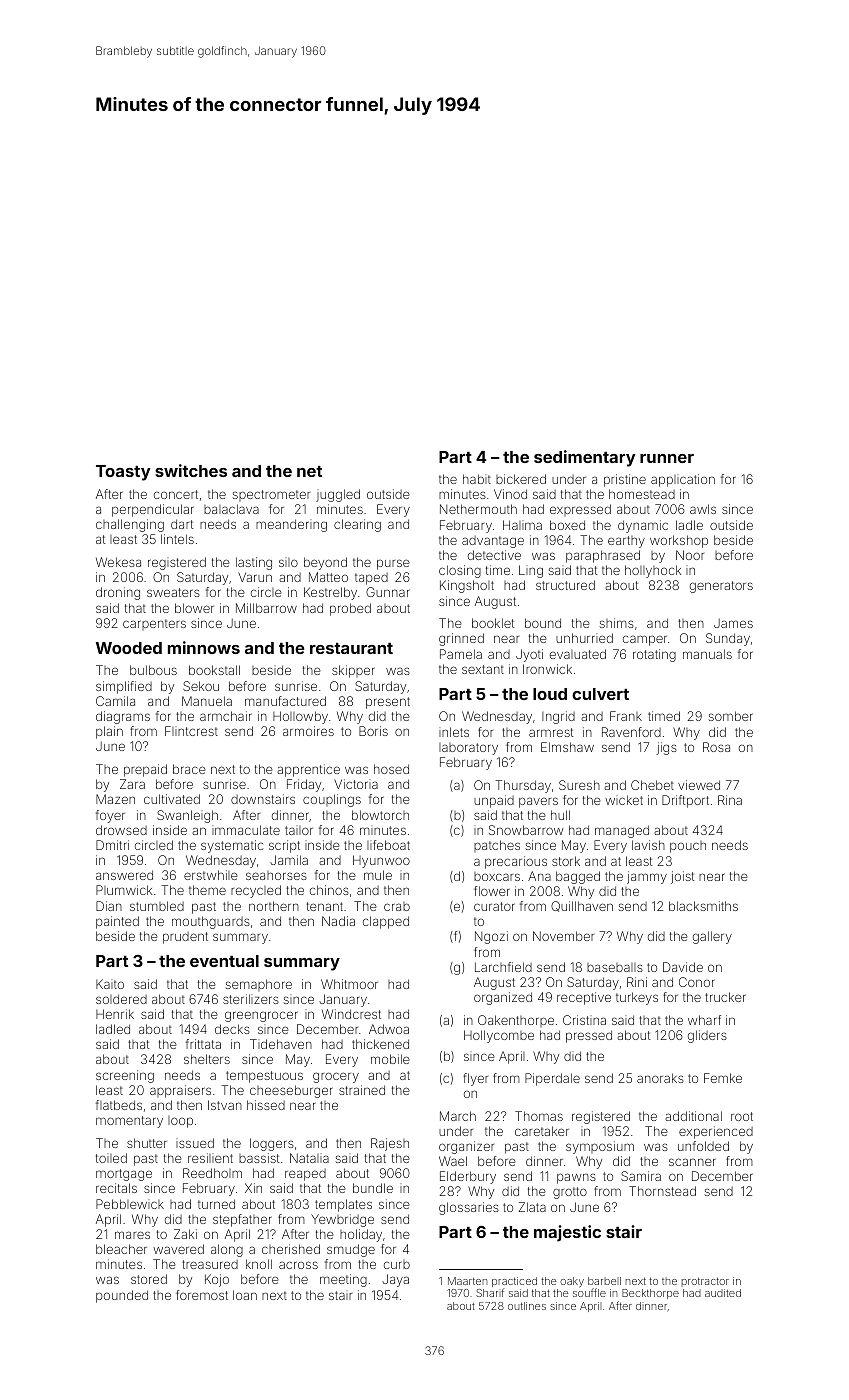 The height and width of the screenshot is (1400, 849). What do you see at coordinates (115, 799) in the screenshot?
I see `Mazen` at bounding box center [115, 799].
